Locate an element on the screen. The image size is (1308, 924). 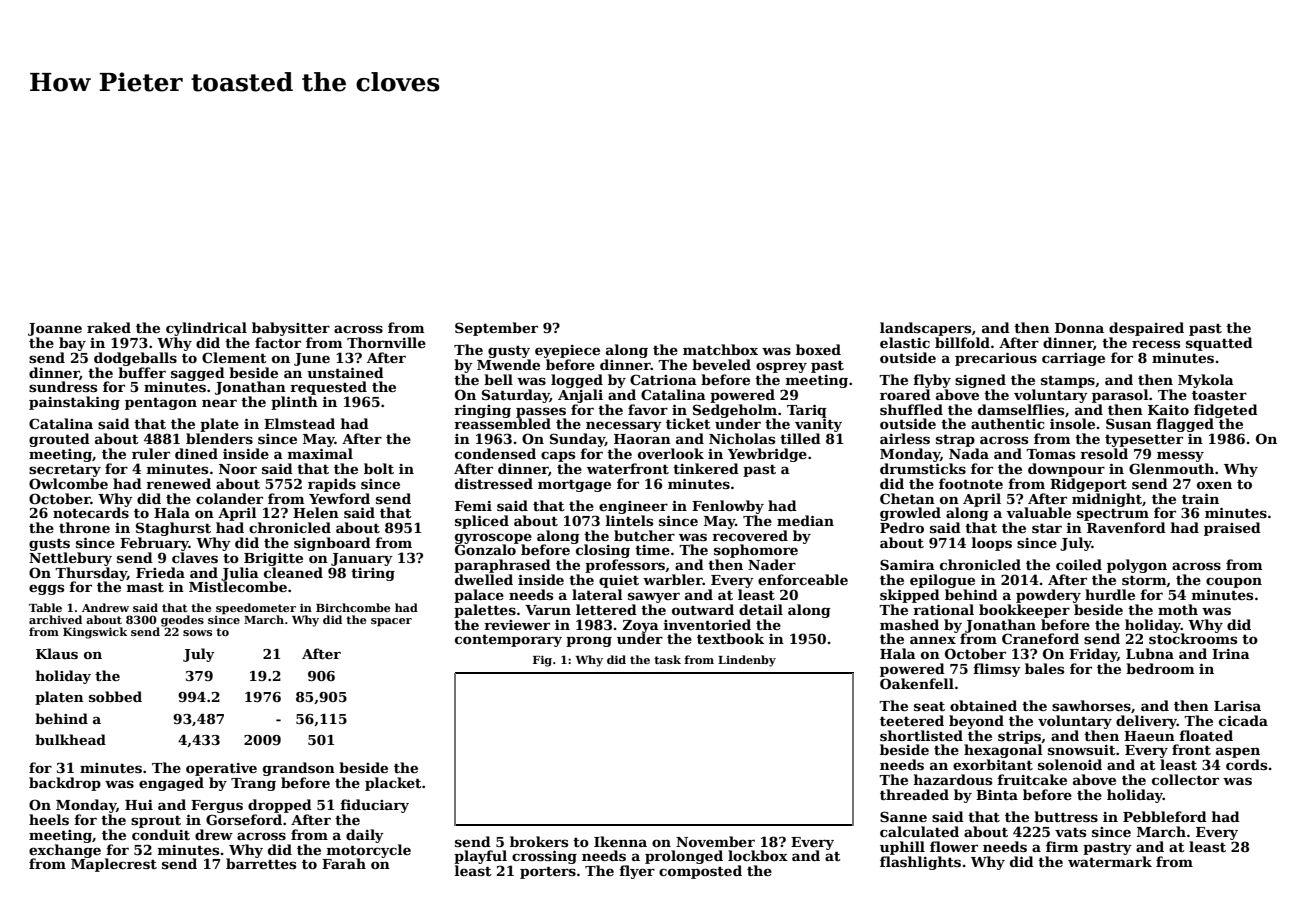
prong is located at coordinates (589, 641).
